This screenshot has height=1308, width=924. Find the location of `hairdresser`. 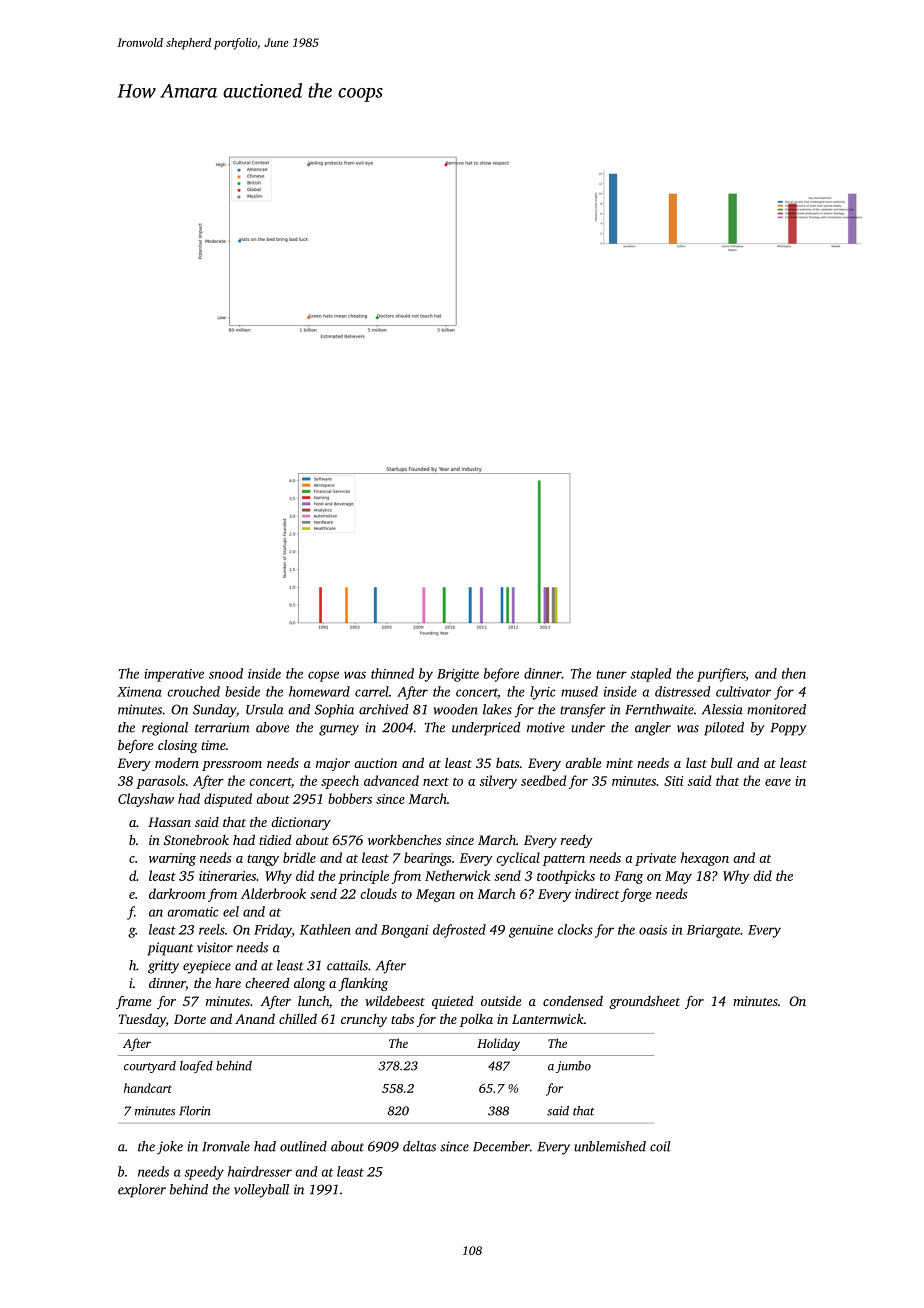

hairdresser is located at coordinates (260, 1171).
